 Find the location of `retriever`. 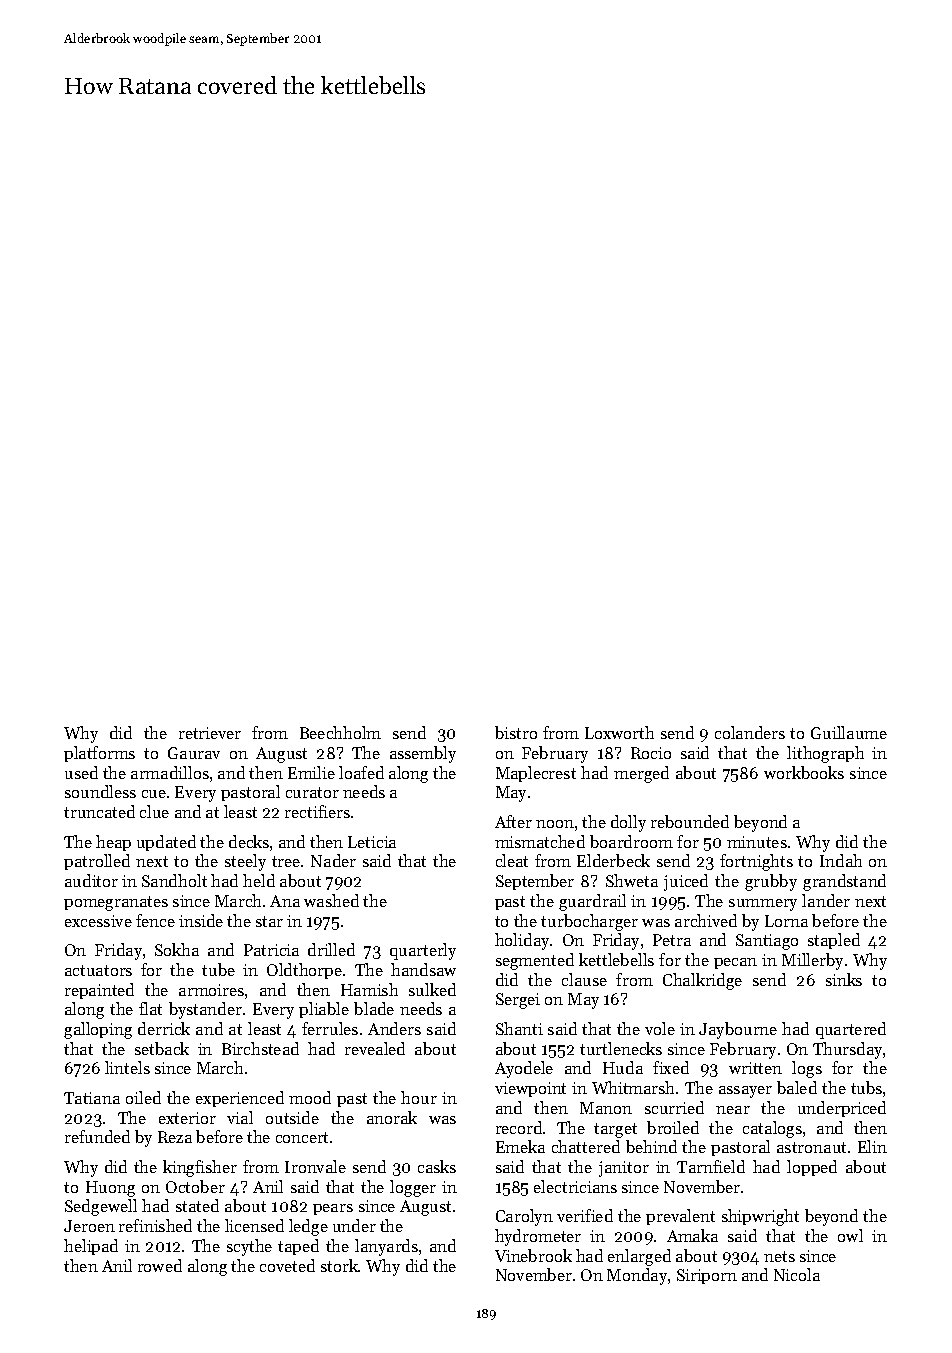

retriever is located at coordinates (210, 733).
